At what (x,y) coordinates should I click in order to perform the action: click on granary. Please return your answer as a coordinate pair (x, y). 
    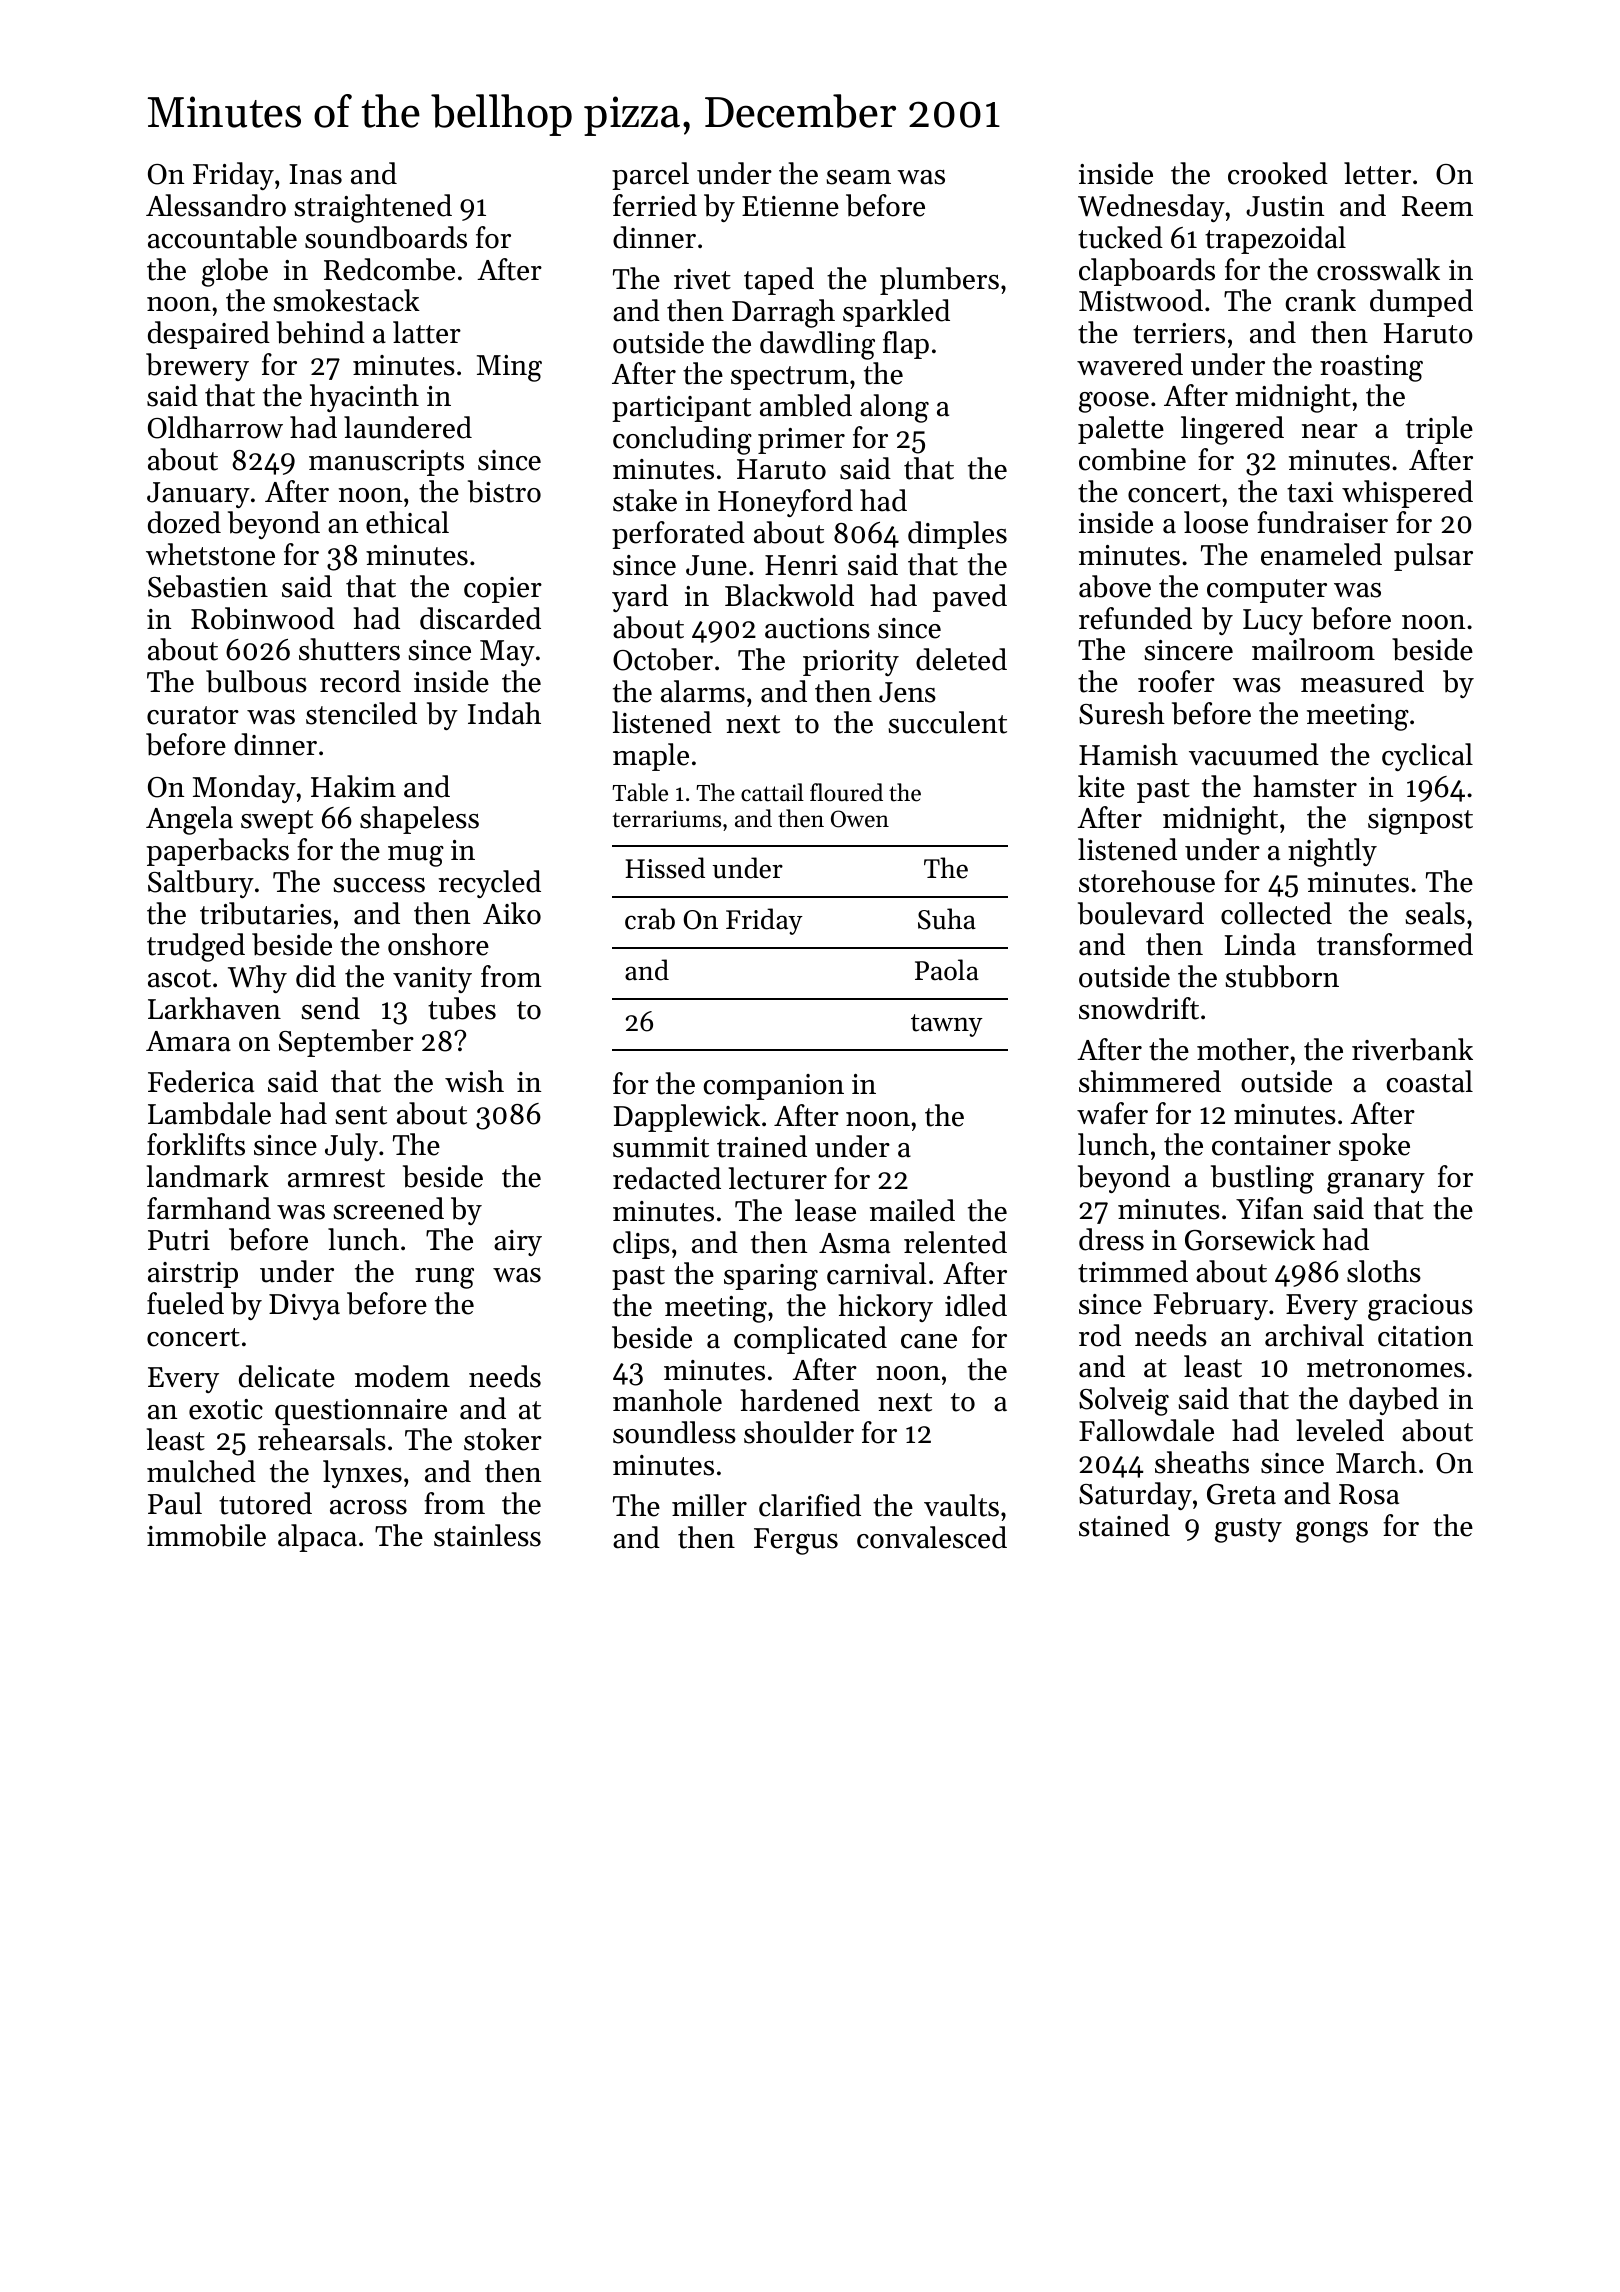
    Looking at the image, I should click on (1376, 1183).
